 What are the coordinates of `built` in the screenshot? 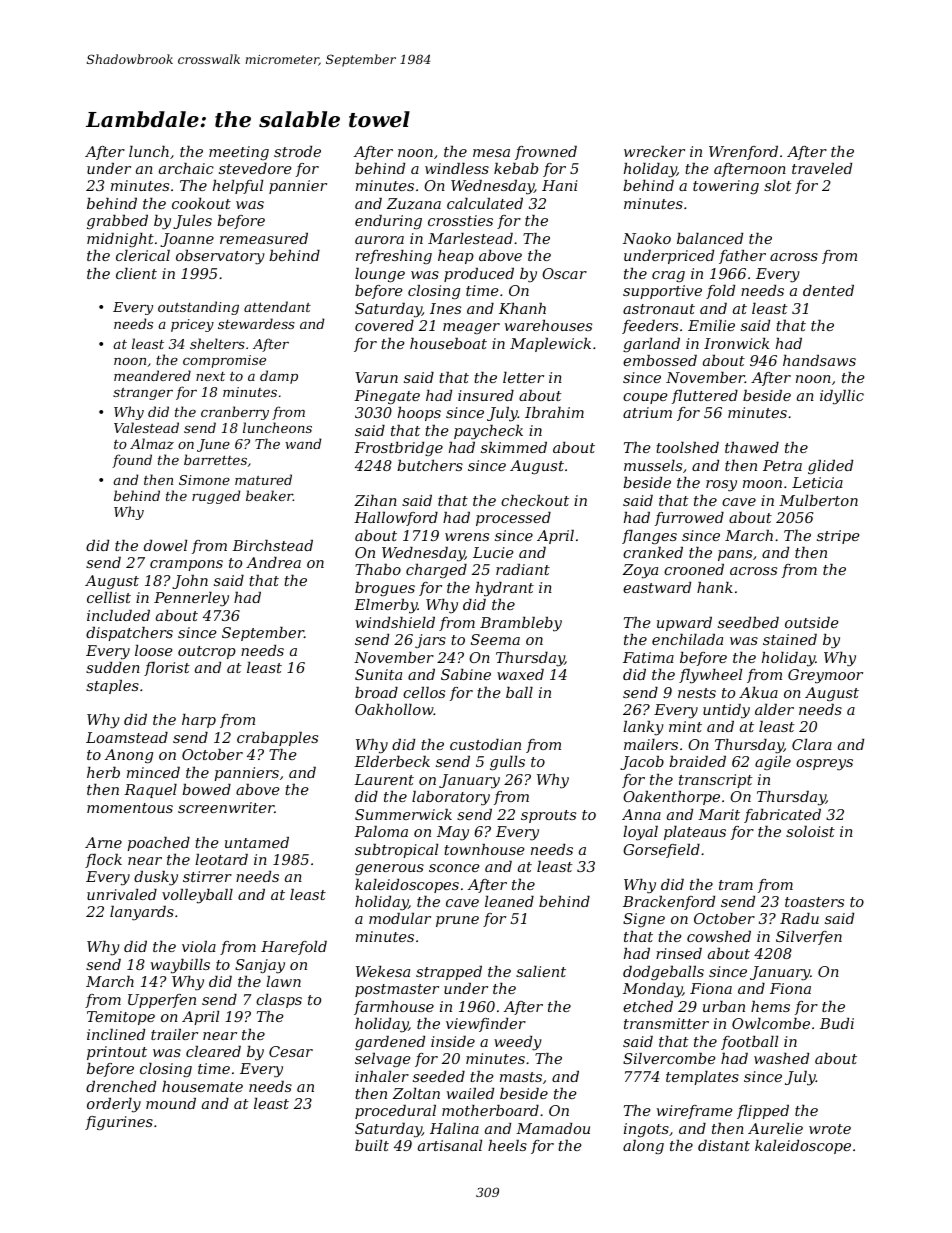 It's located at (372, 1145).
